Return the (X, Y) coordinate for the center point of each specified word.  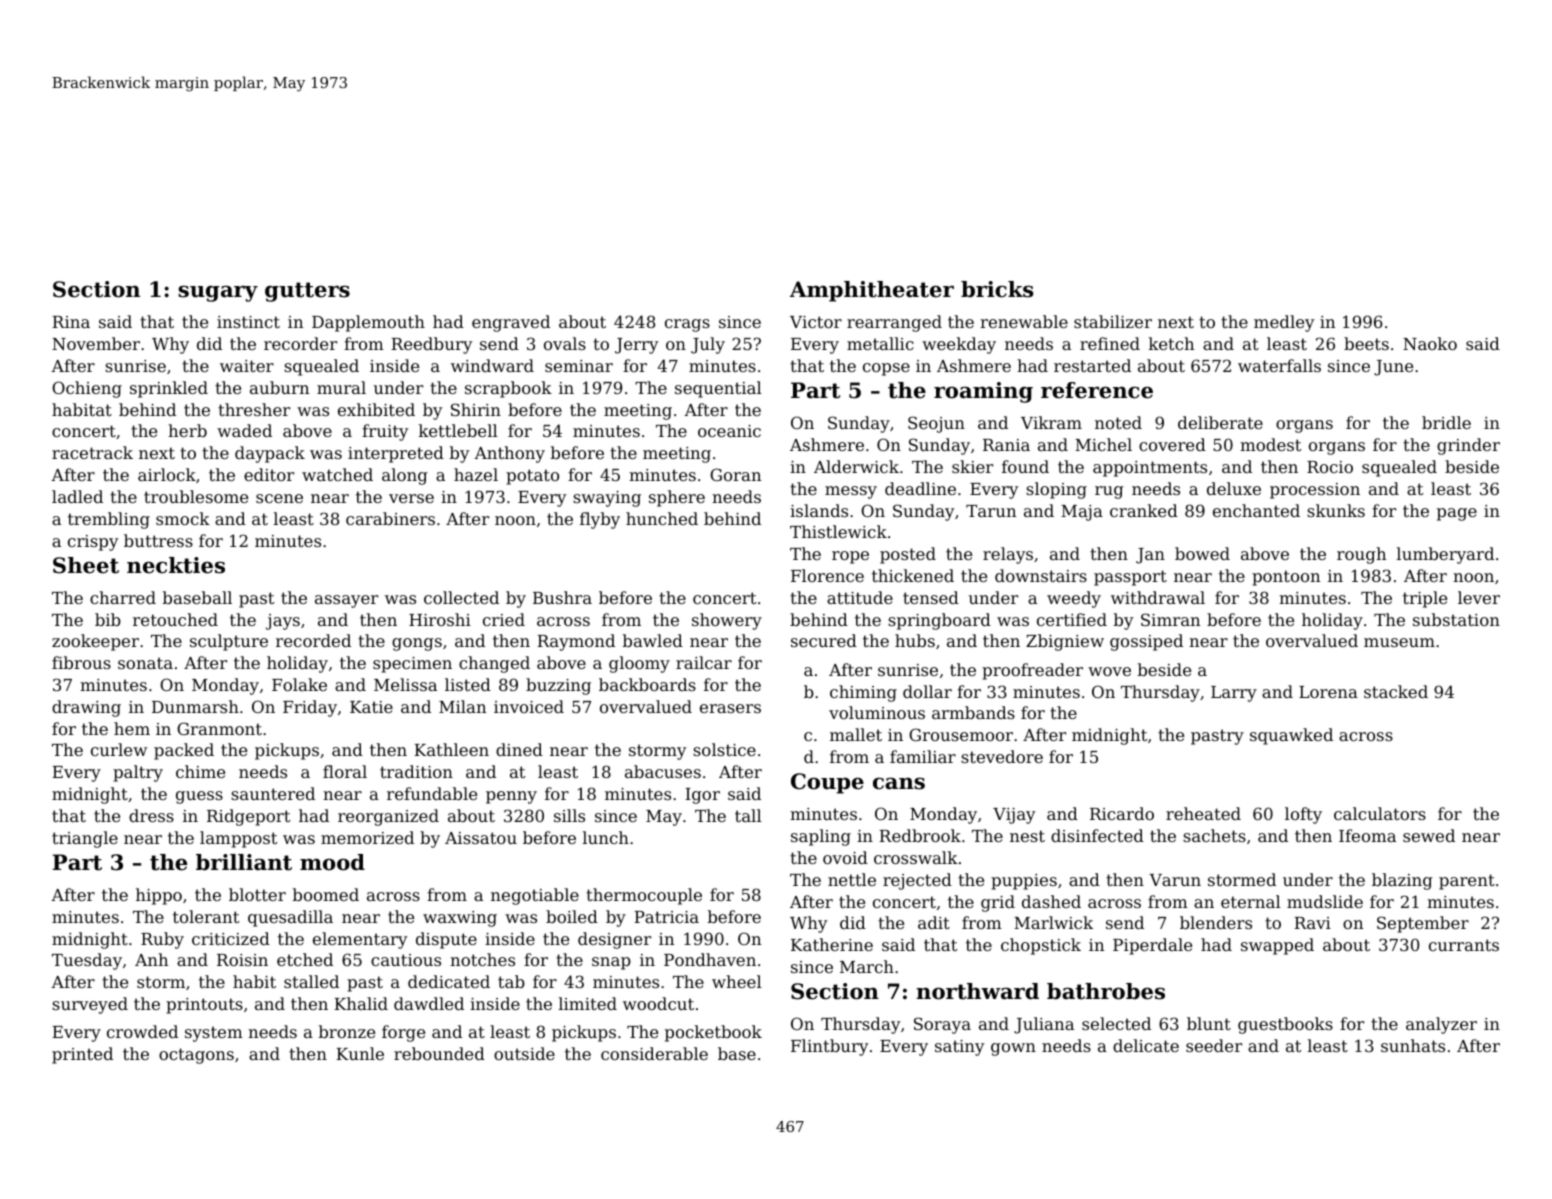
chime (200, 771)
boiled (572, 916)
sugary (218, 293)
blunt (1209, 1023)
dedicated (449, 981)
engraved (511, 323)
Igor (702, 796)
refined (1110, 343)
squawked (1291, 736)
